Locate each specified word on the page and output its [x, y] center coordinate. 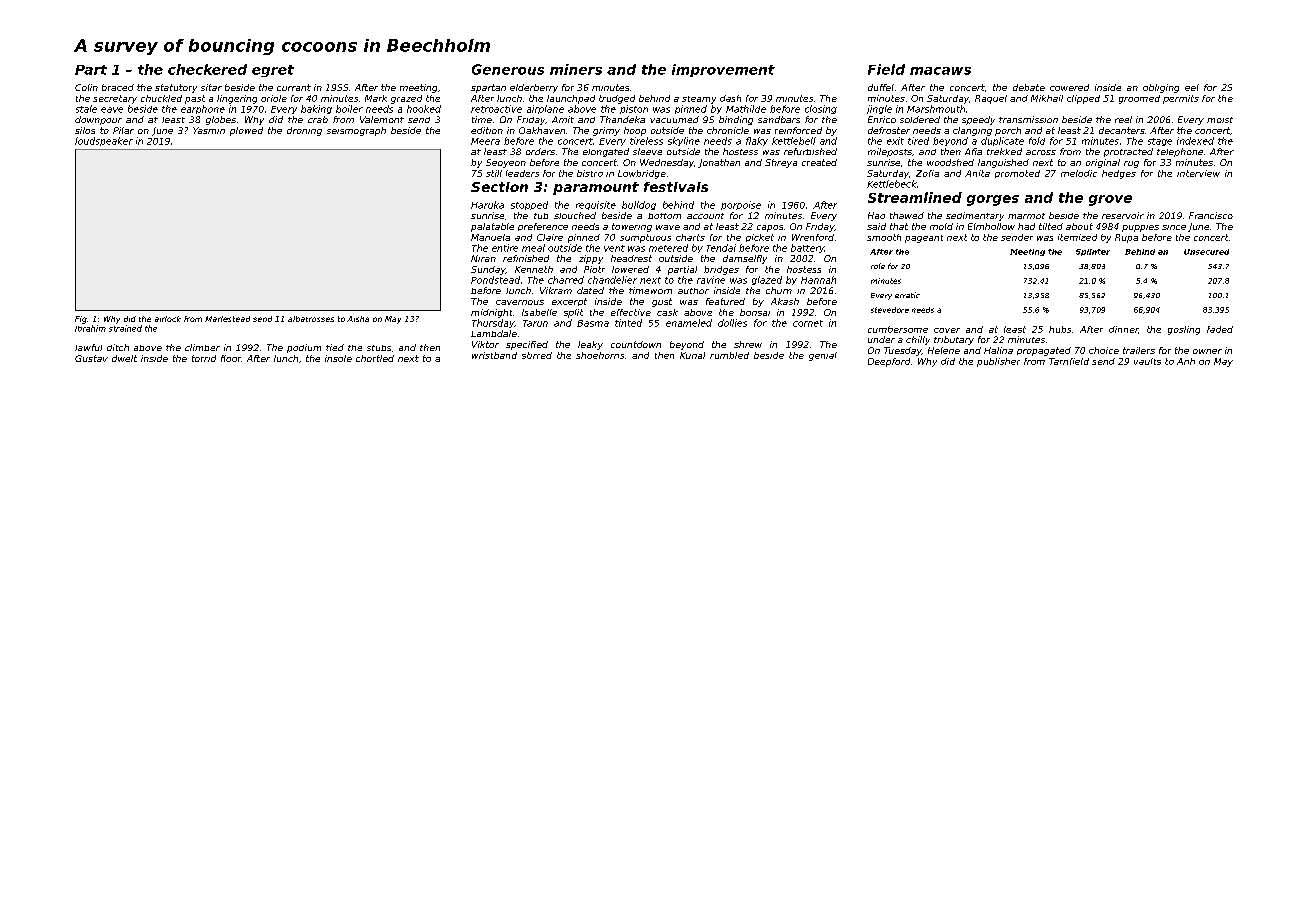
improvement [723, 70]
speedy [978, 120]
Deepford [889, 362]
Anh [1186, 361]
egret [273, 71]
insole [338, 358]
